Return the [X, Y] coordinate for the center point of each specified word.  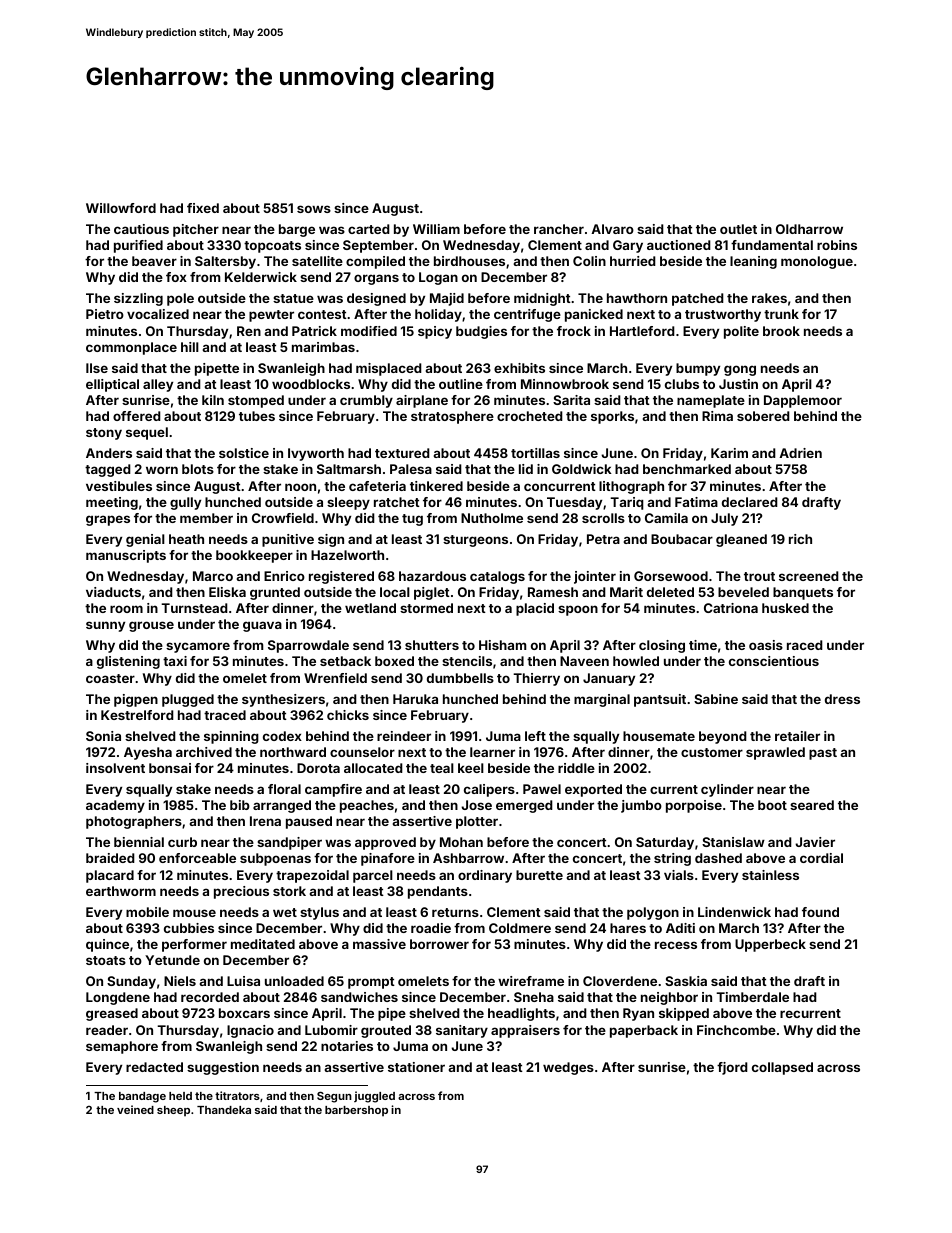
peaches [367, 806]
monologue [817, 262]
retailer [797, 736]
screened [809, 576]
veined [135, 1109]
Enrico [284, 576]
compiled [375, 262]
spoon [578, 610]
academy [115, 806]
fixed [203, 208]
